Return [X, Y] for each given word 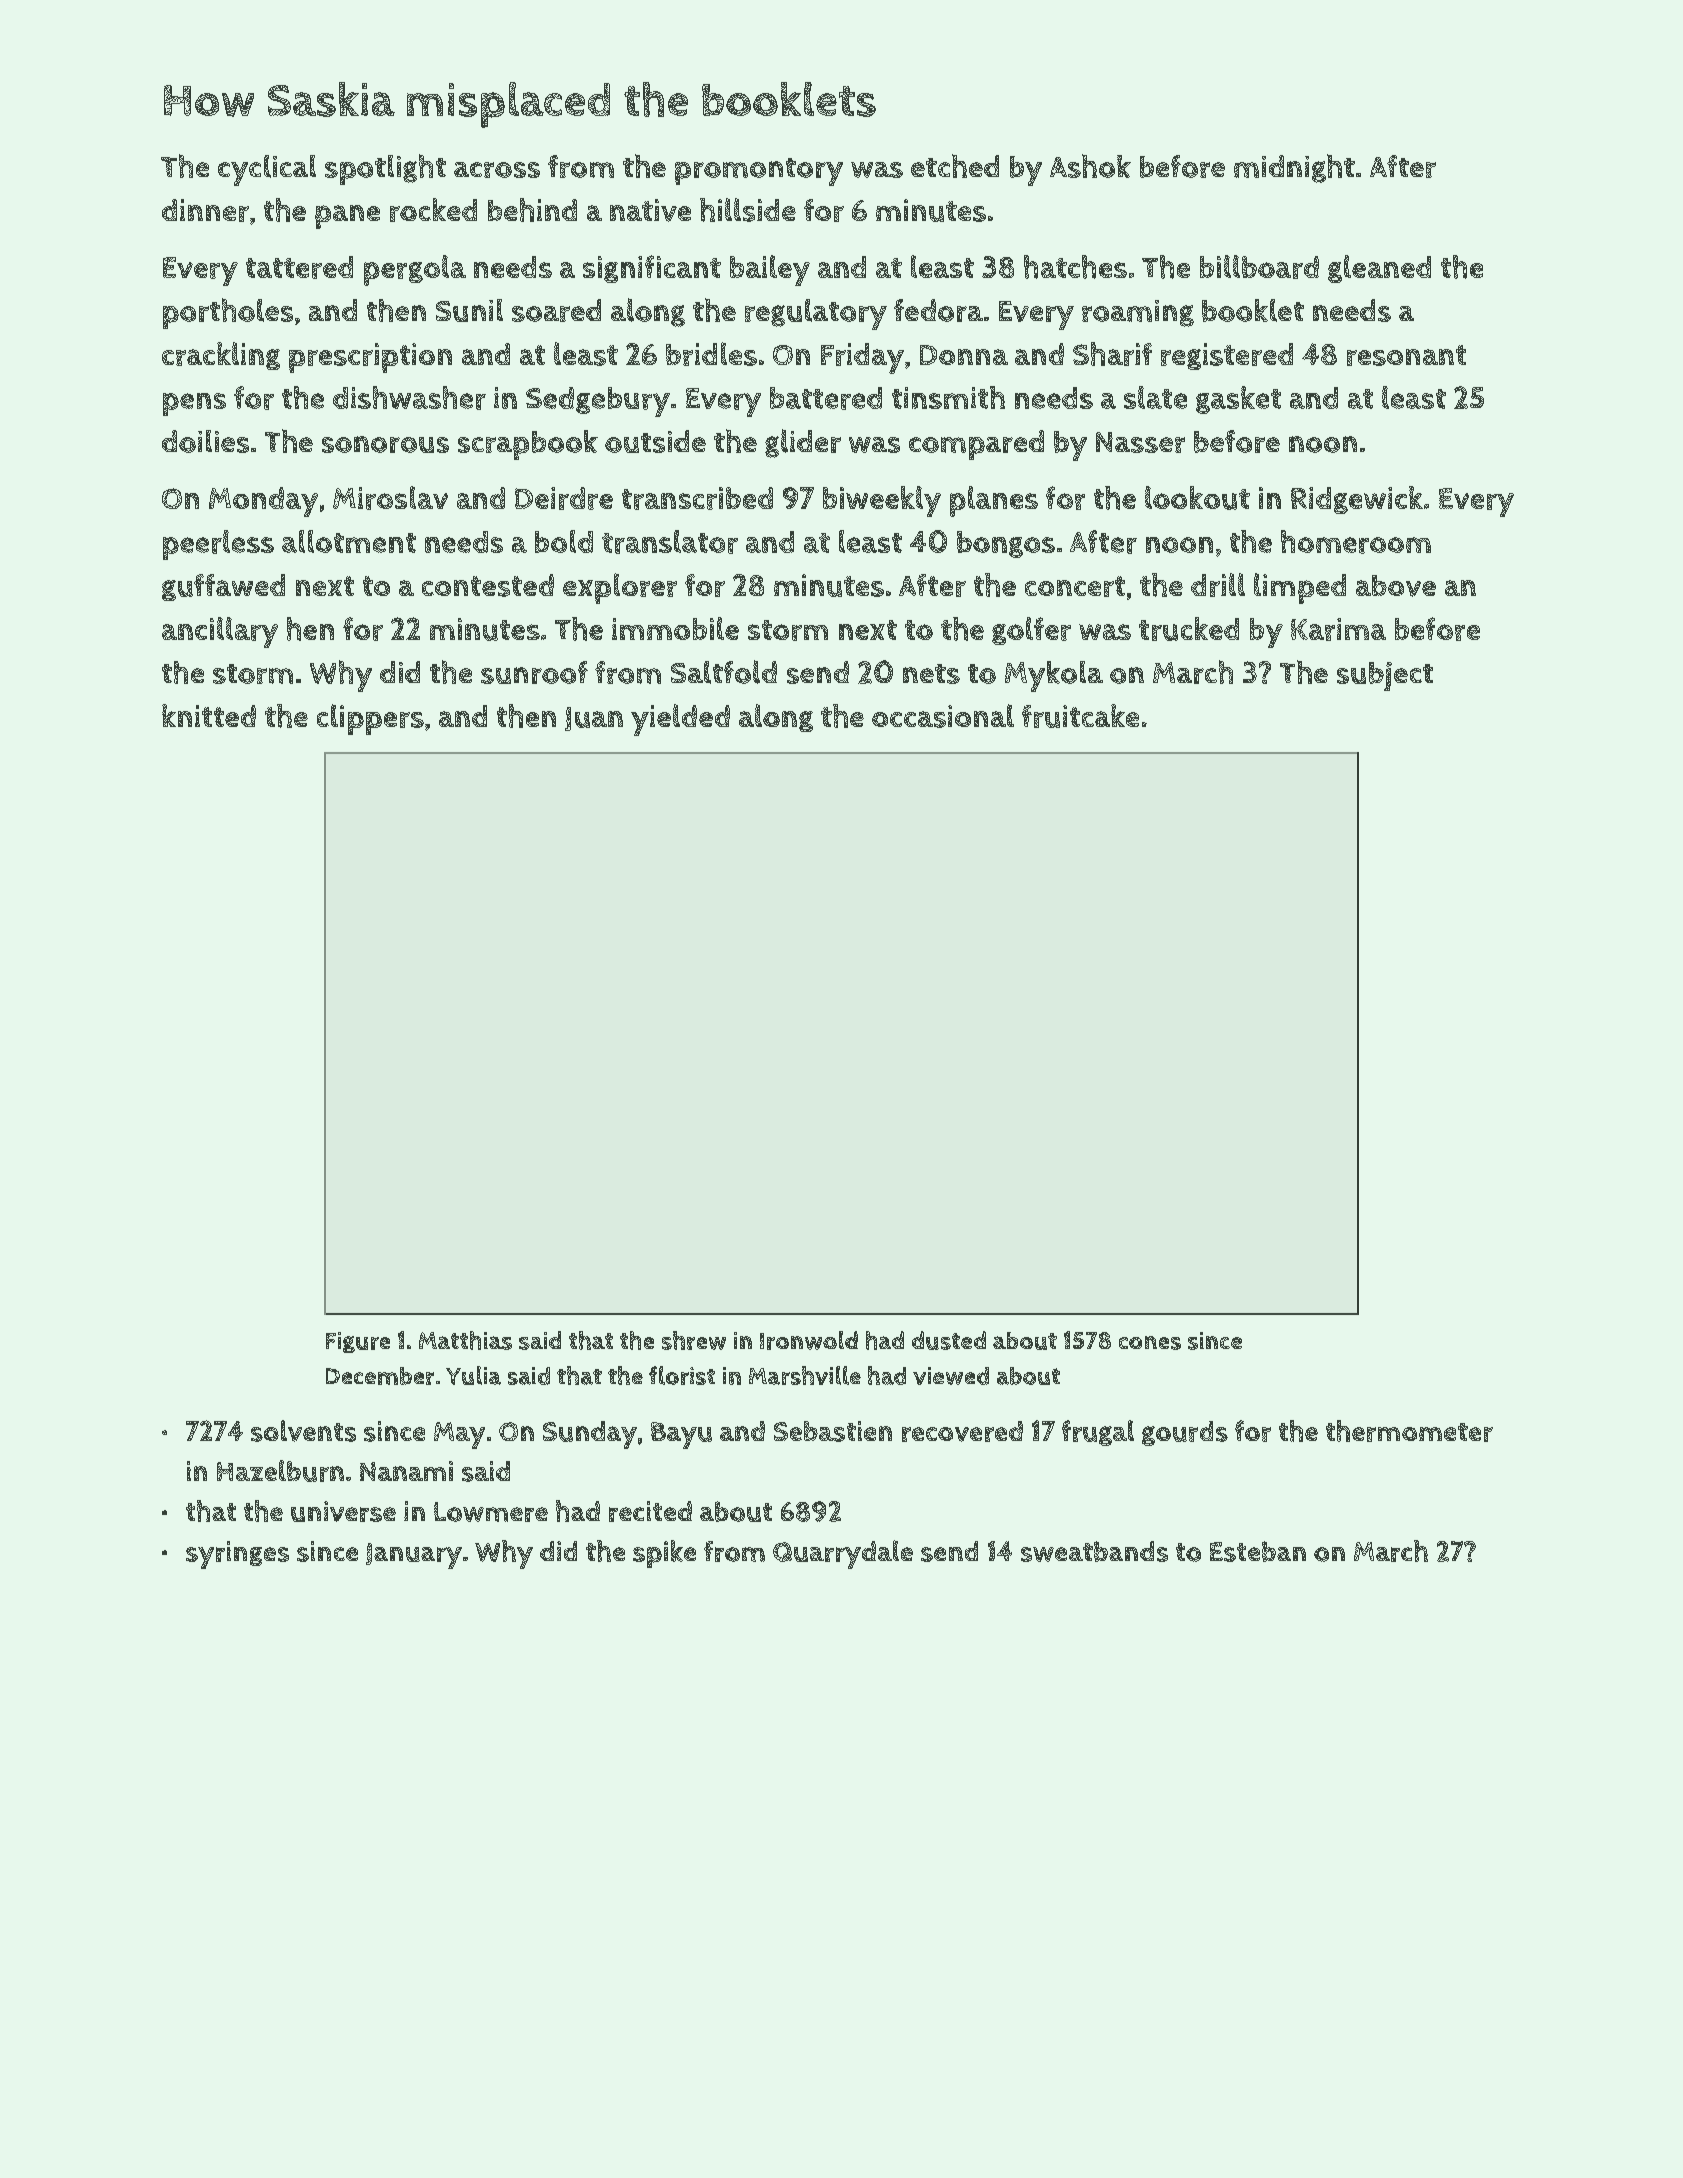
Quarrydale [843, 1554]
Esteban [1258, 1551]
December [380, 1376]
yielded [680, 720]
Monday [263, 502]
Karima [1338, 629]
